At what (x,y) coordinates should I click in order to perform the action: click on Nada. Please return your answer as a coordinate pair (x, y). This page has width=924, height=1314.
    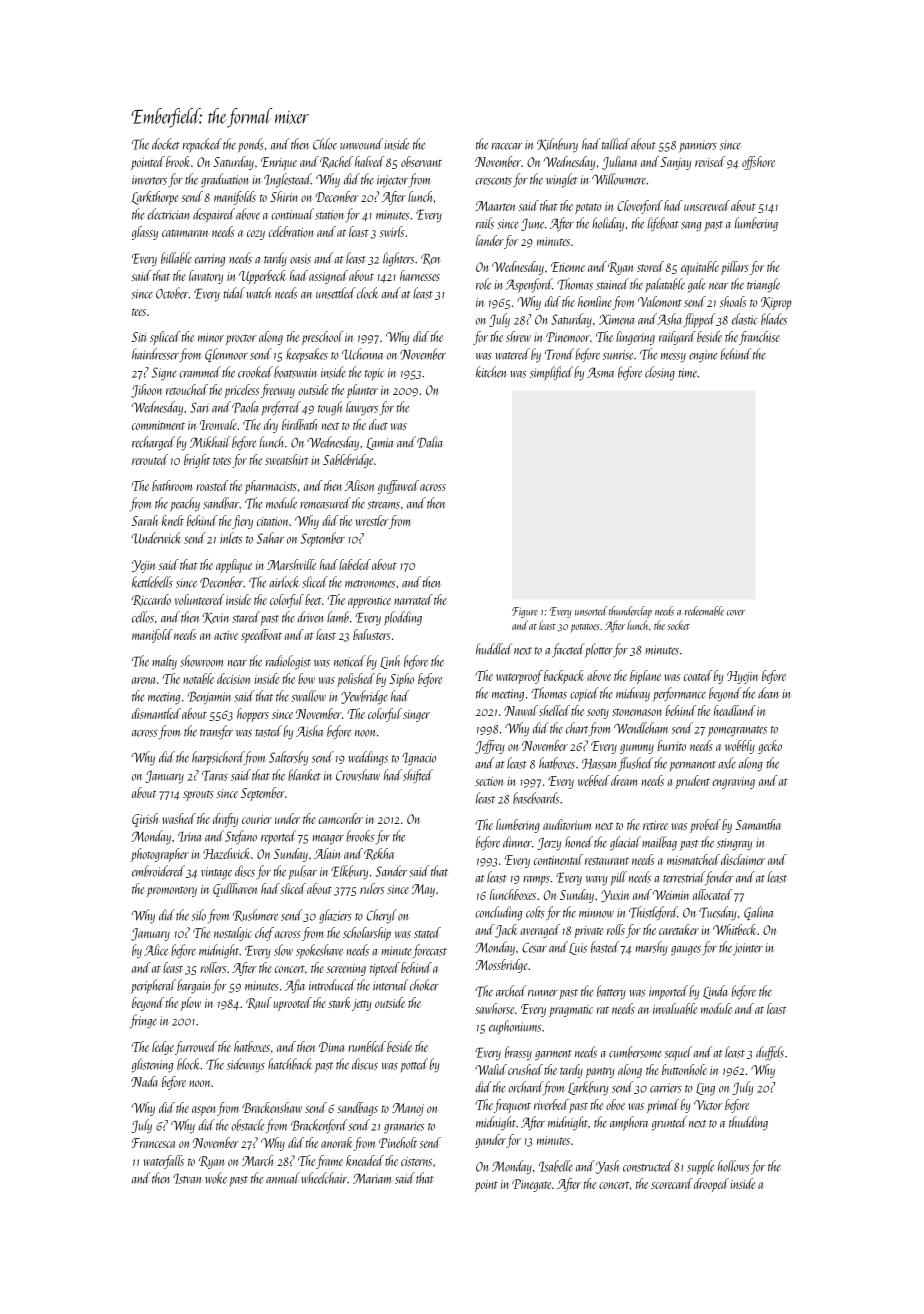
    Looking at the image, I should click on (144, 1081).
